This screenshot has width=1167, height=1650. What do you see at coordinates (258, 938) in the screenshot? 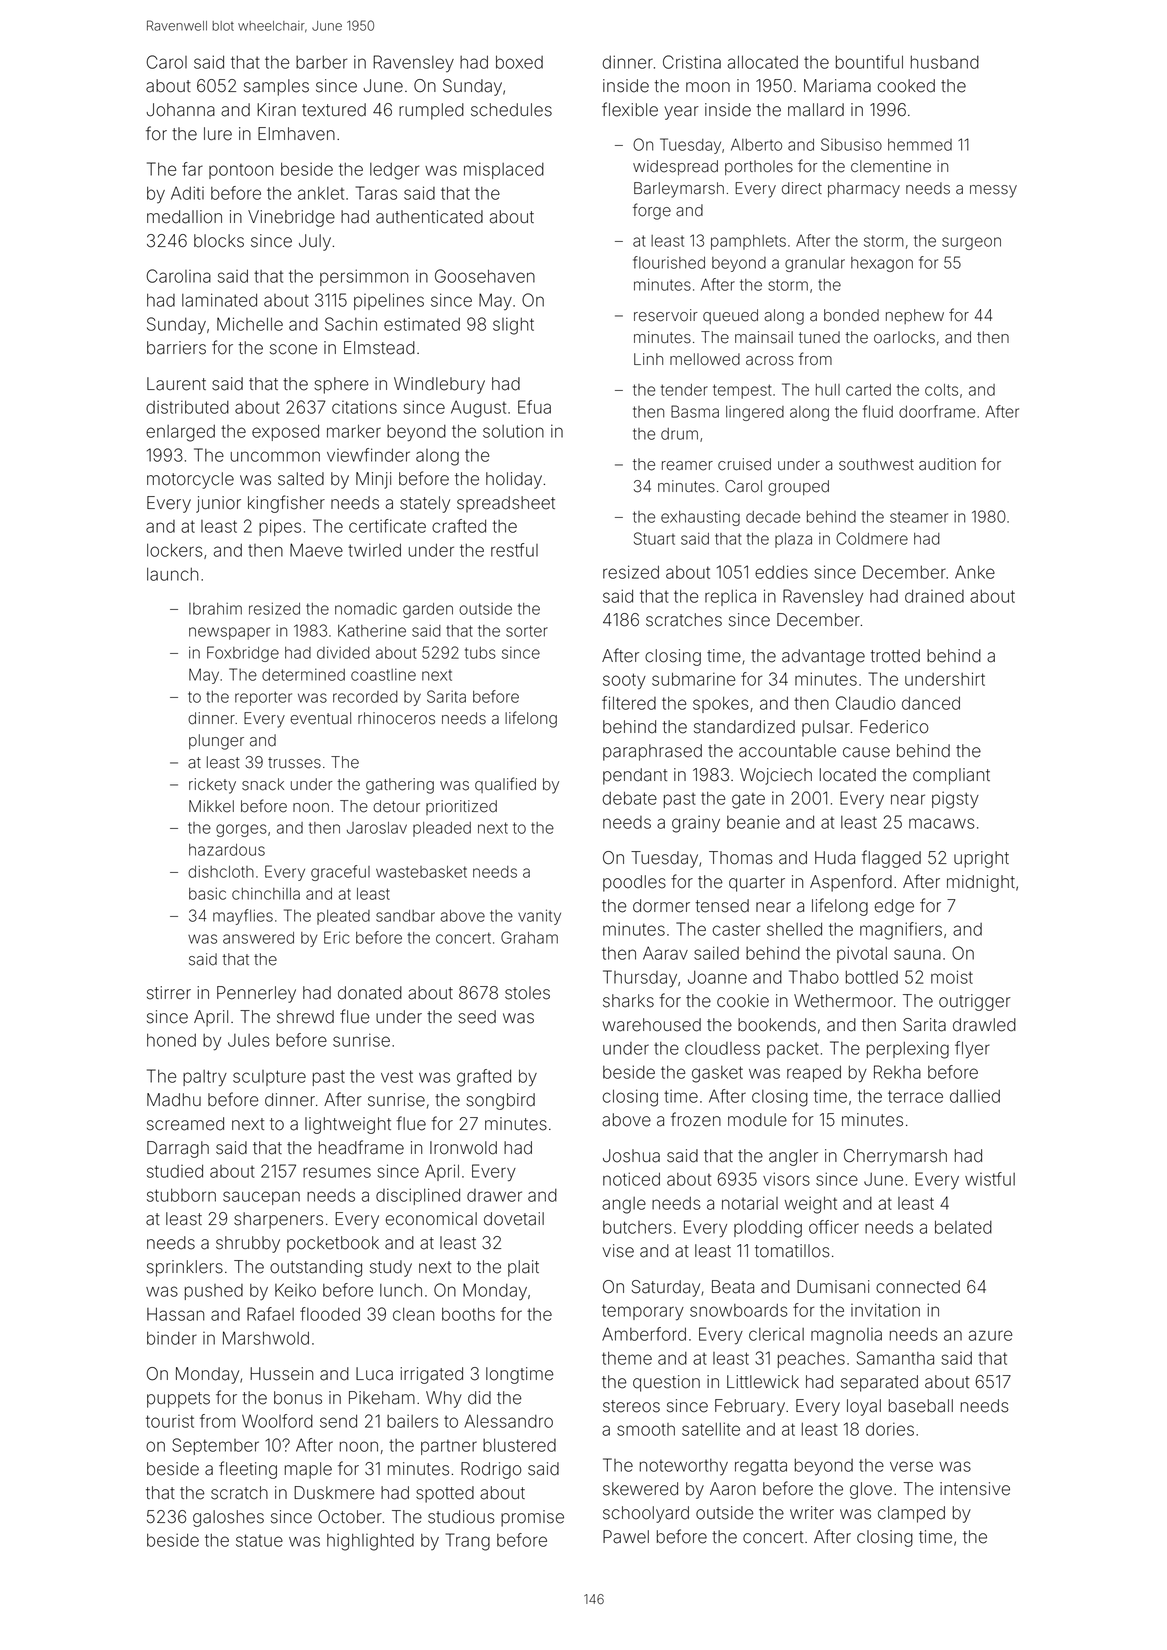
I see `answered` at bounding box center [258, 938].
